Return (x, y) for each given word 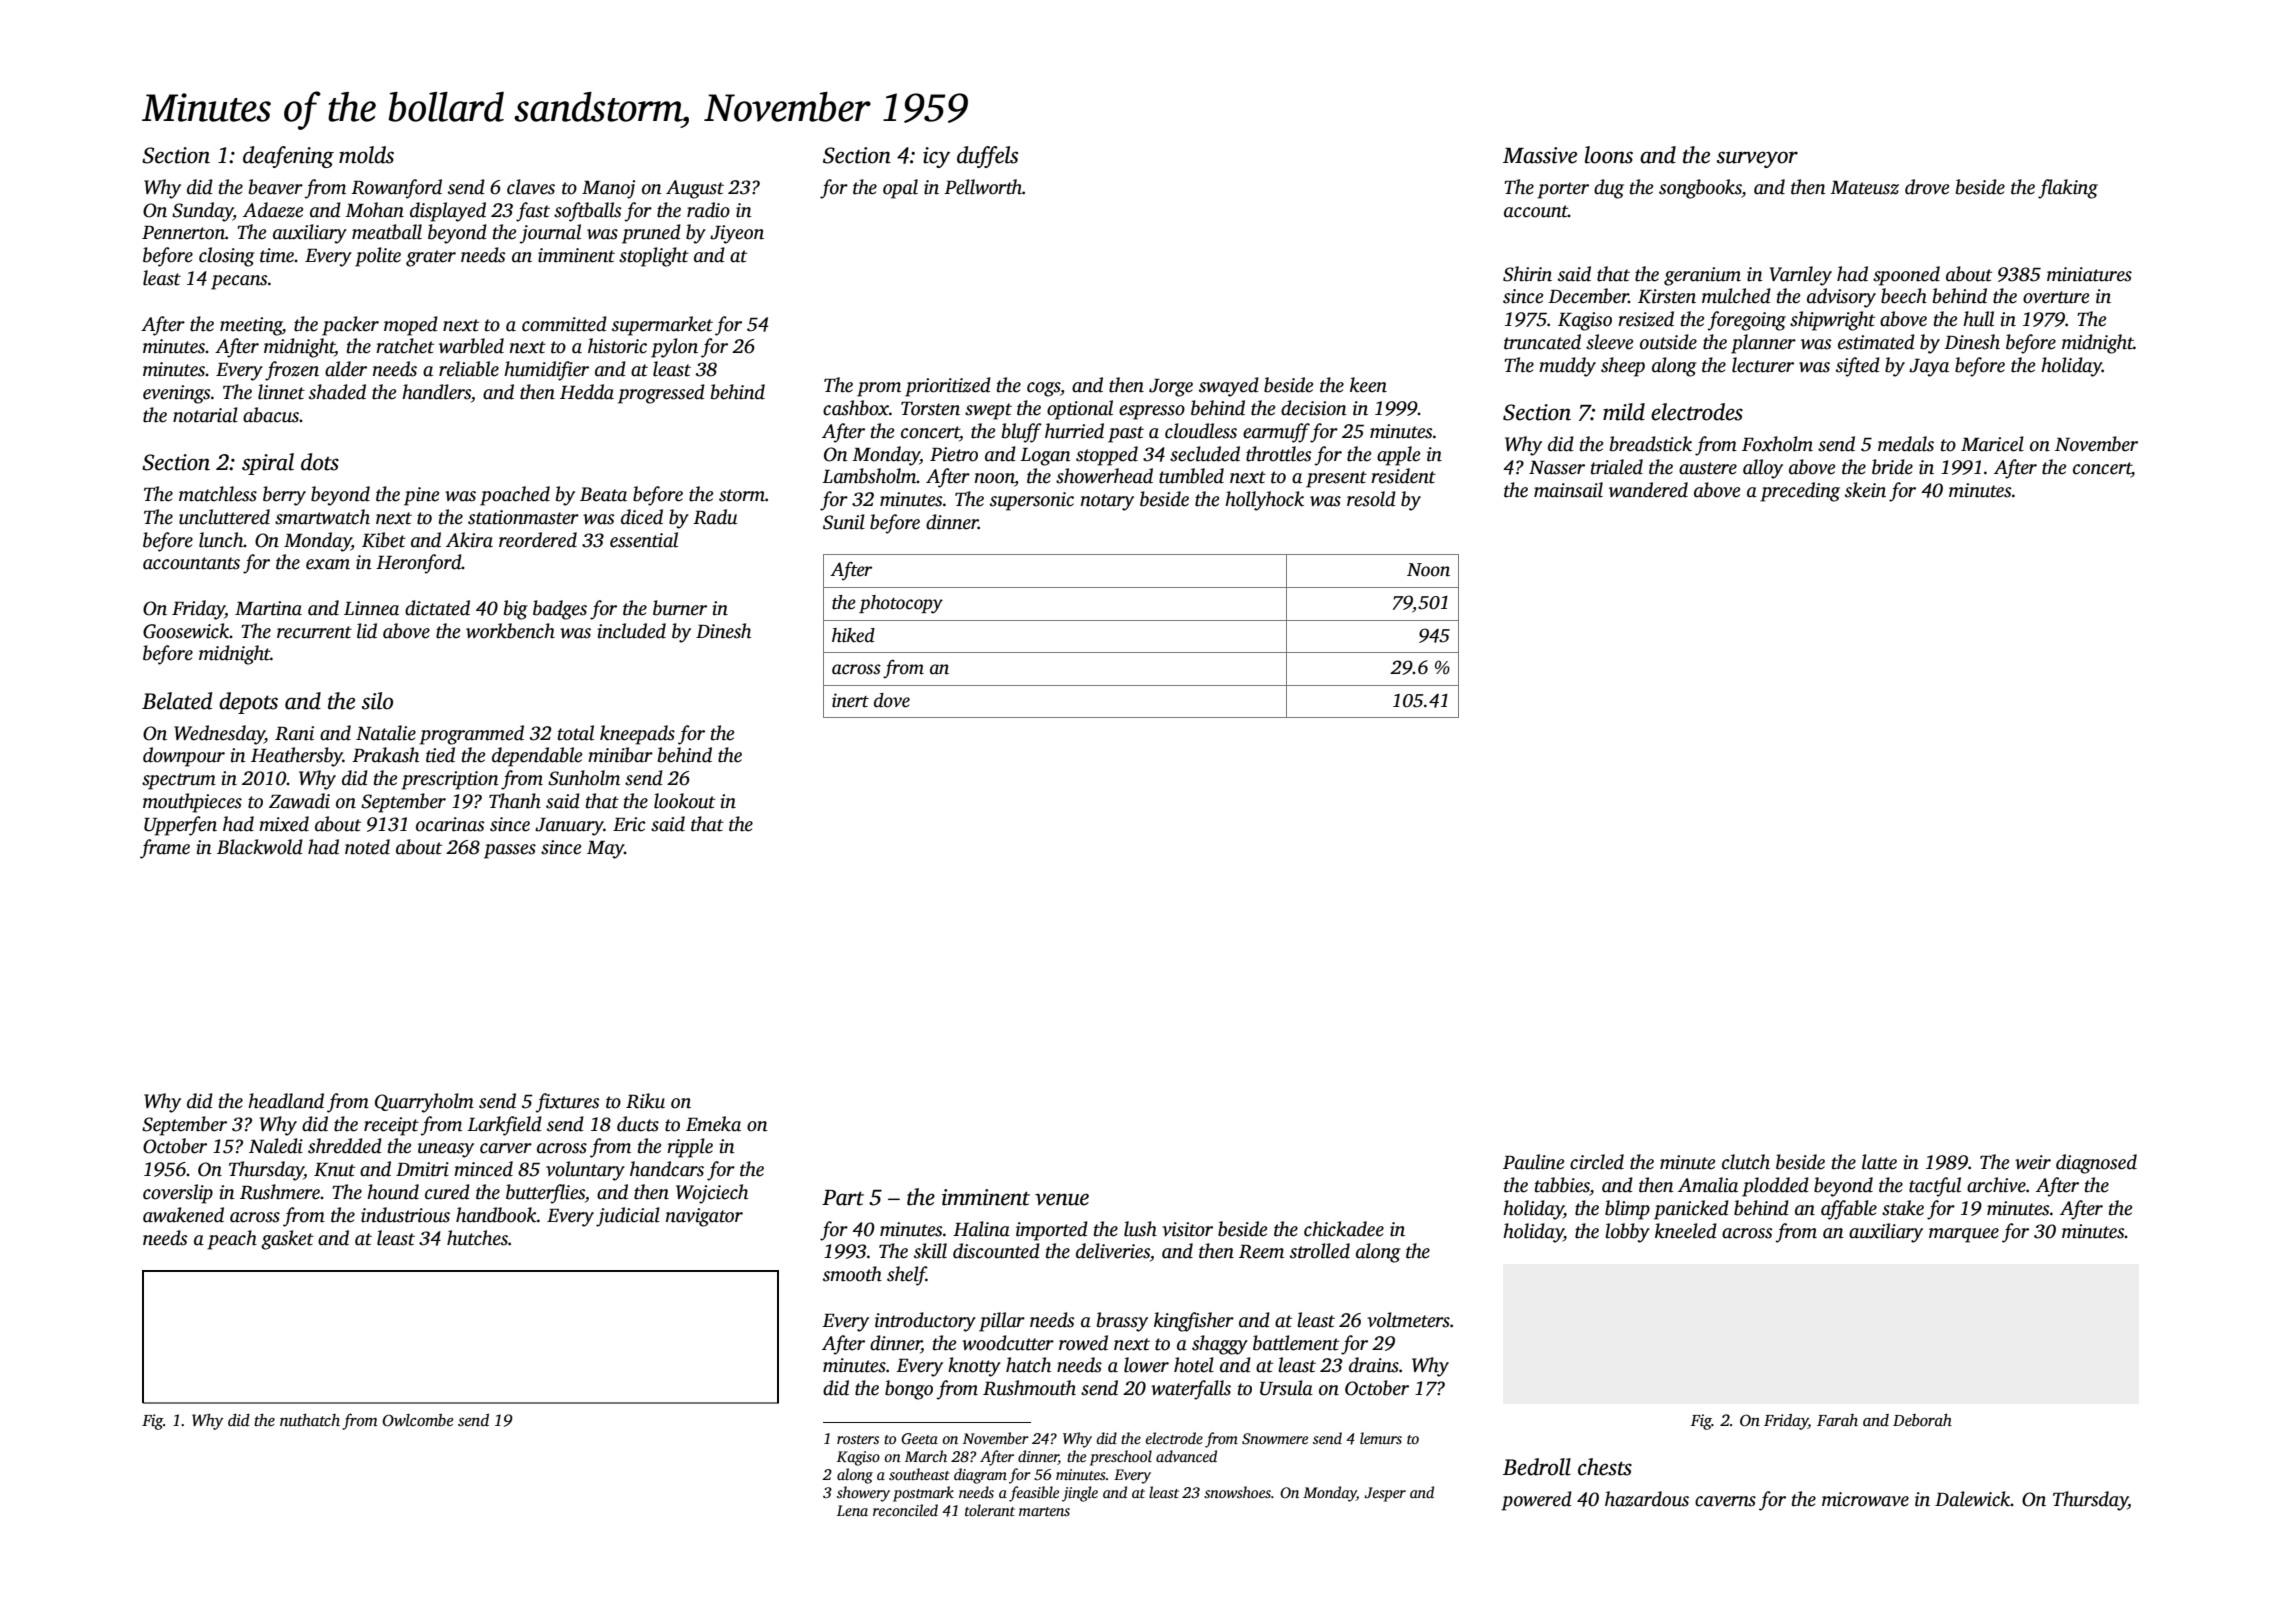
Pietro (954, 454)
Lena (852, 1510)
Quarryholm (424, 1103)
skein (1865, 490)
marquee (1964, 1235)
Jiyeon (737, 234)
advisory (1841, 298)
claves (531, 187)
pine (421, 496)
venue (1062, 1199)
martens (1044, 1511)
